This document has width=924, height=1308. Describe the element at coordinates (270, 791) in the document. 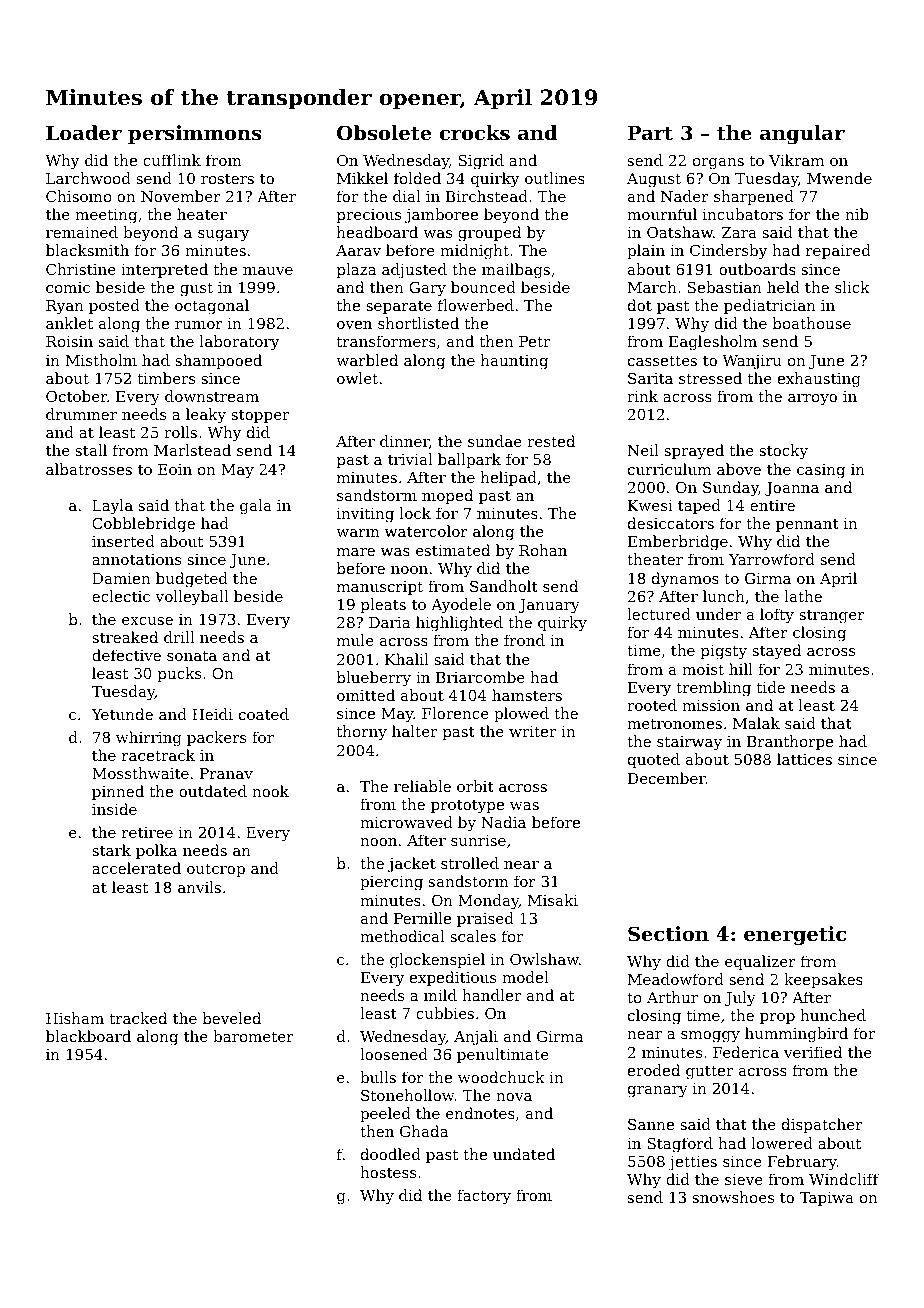

I see `nook` at that location.
